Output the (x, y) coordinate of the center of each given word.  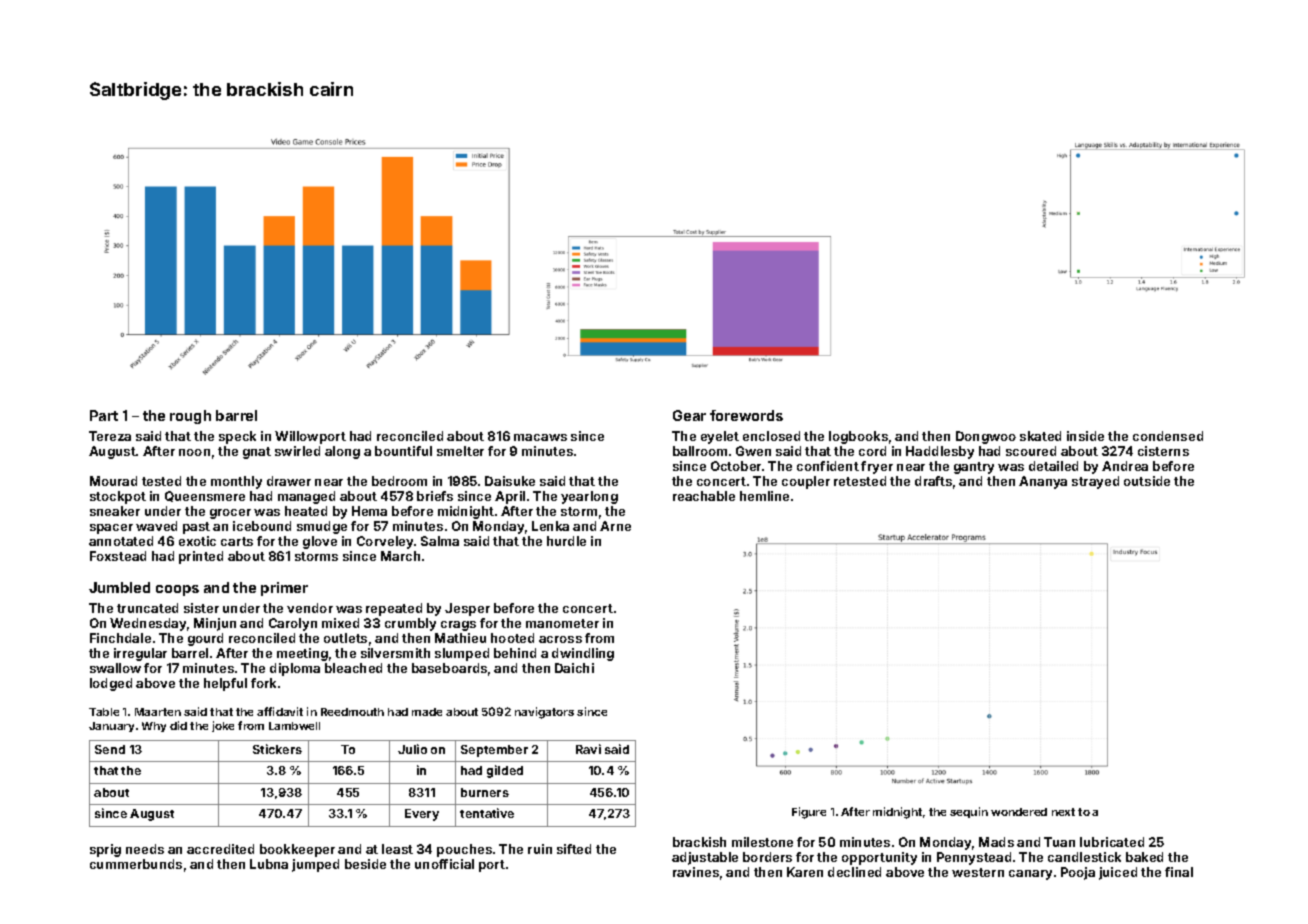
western (978, 872)
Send (110, 749)
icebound (262, 526)
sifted (574, 849)
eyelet (720, 437)
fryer (877, 467)
